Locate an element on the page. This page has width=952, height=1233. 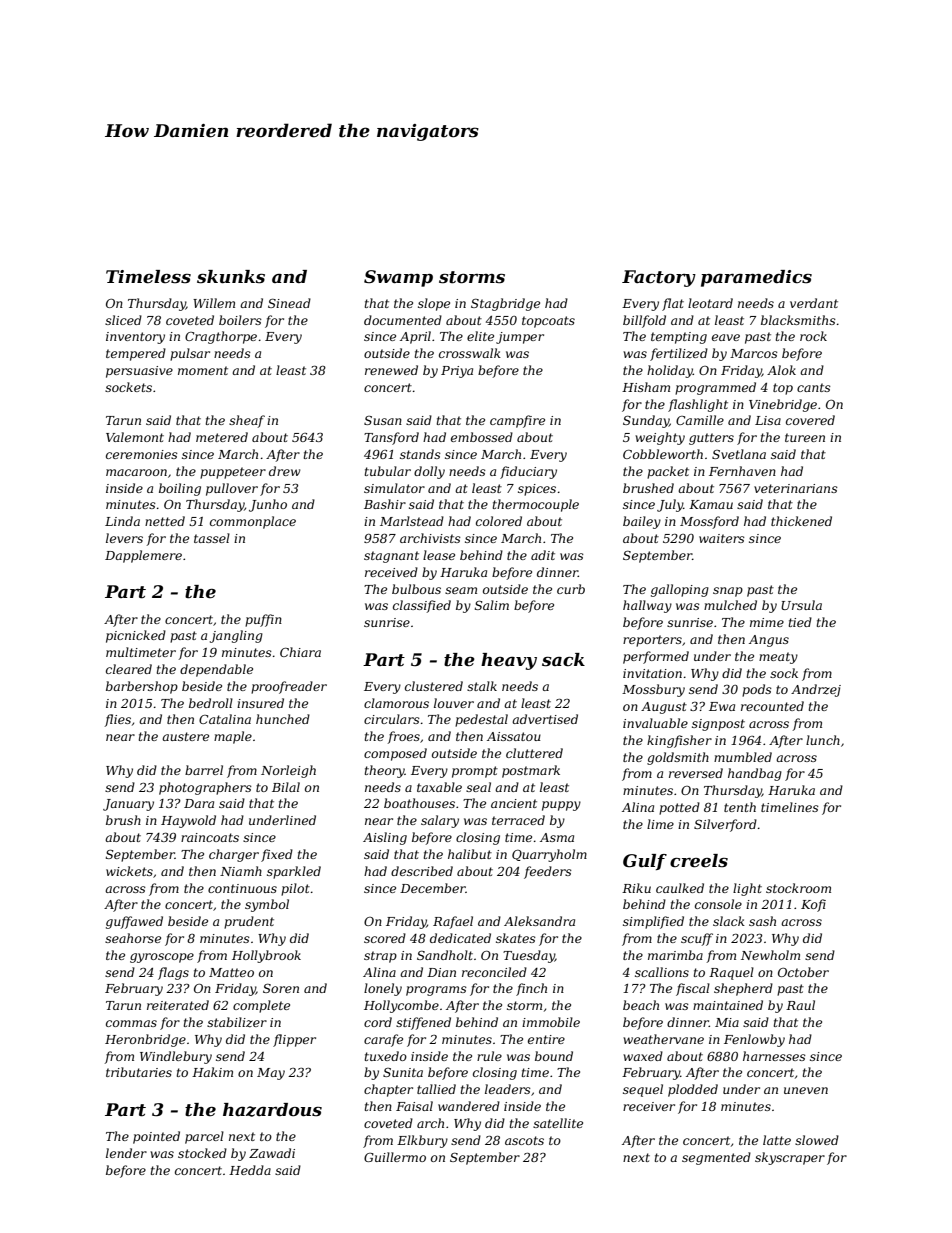
lender is located at coordinates (126, 1153).
